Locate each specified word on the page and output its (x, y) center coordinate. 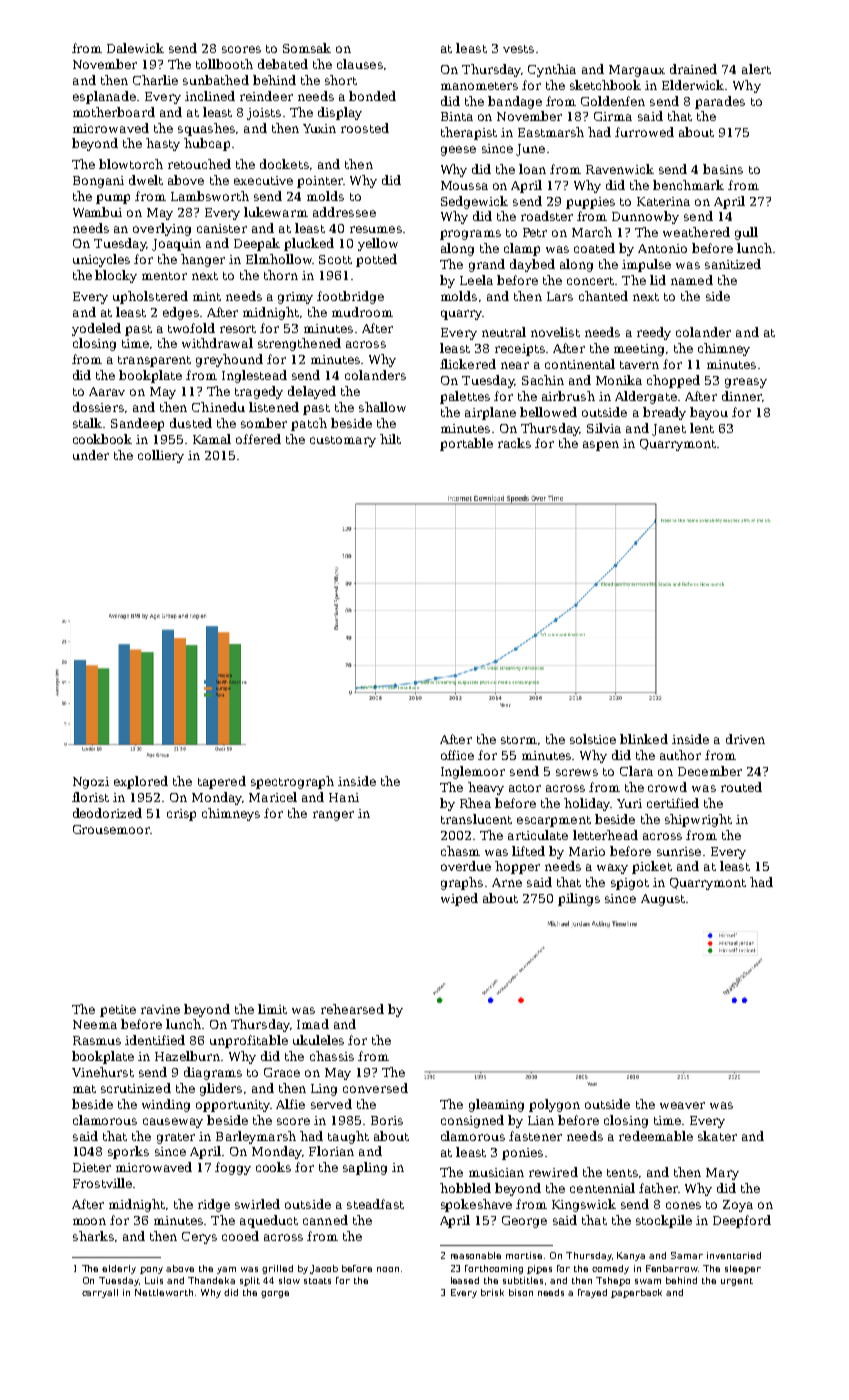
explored (141, 782)
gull (746, 233)
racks (514, 443)
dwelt (146, 180)
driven (745, 739)
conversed (375, 1088)
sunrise (679, 851)
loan (532, 169)
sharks (93, 1236)
